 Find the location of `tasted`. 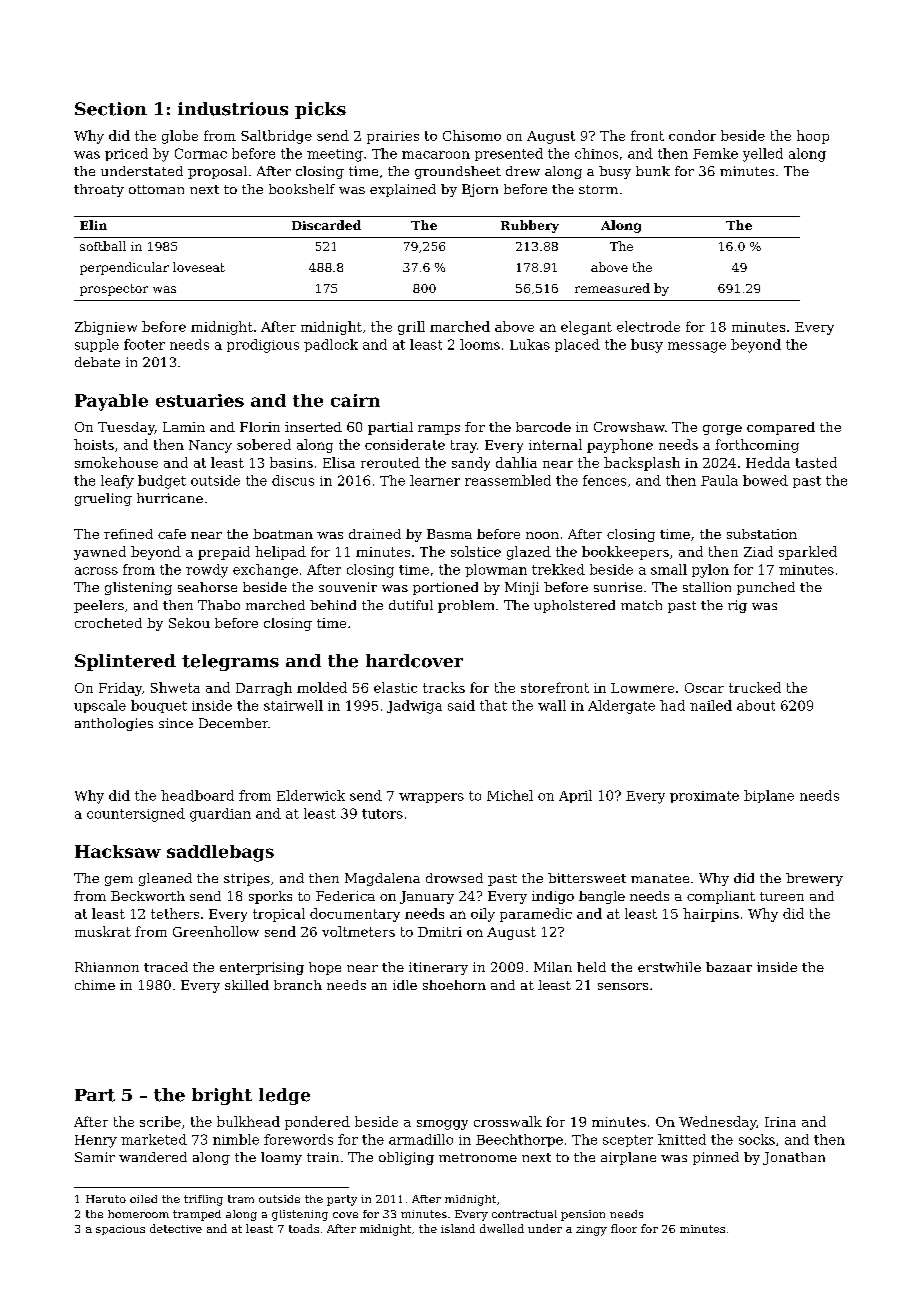

tasted is located at coordinates (816, 462).
